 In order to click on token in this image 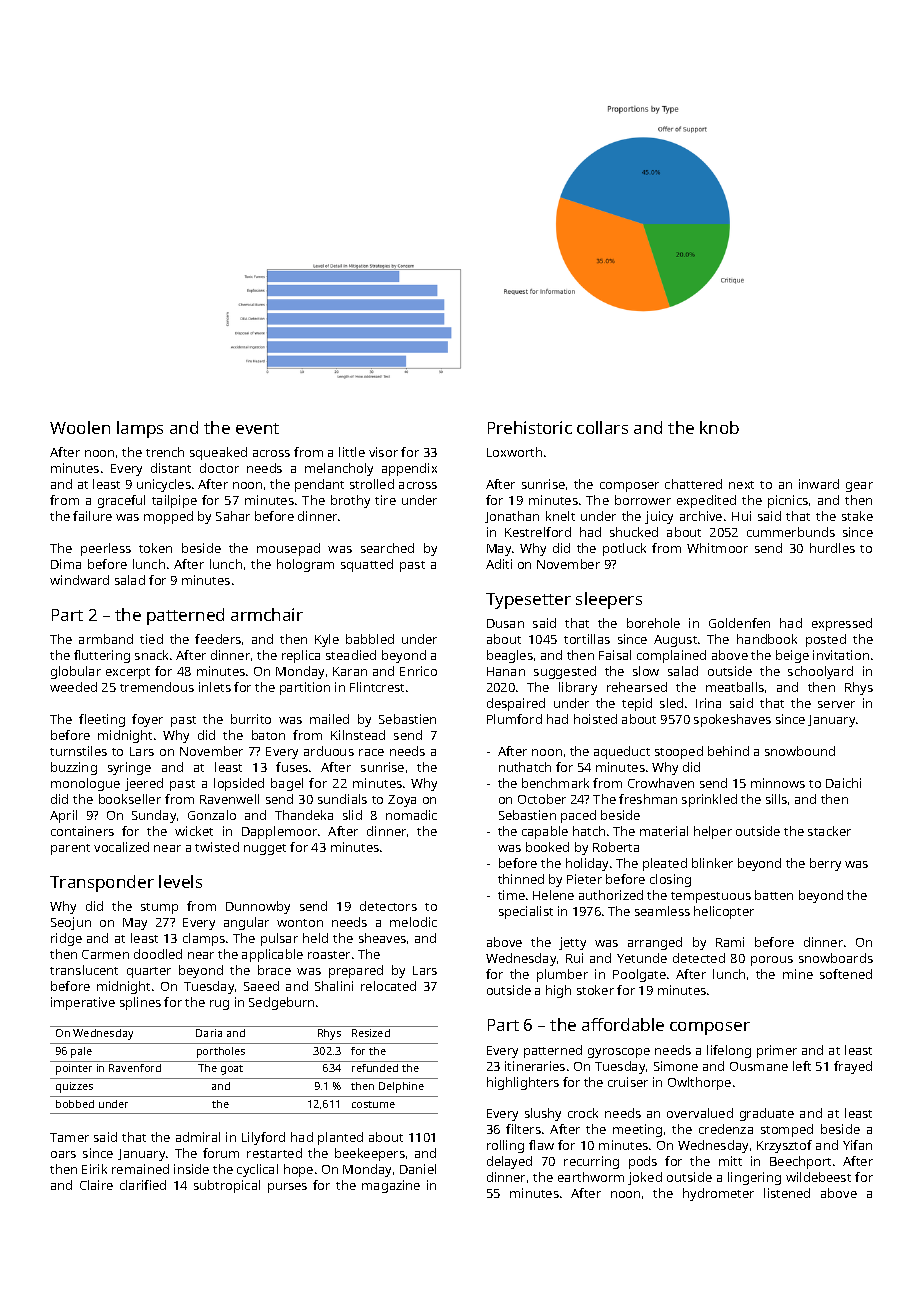, I will do `click(155, 548)`.
